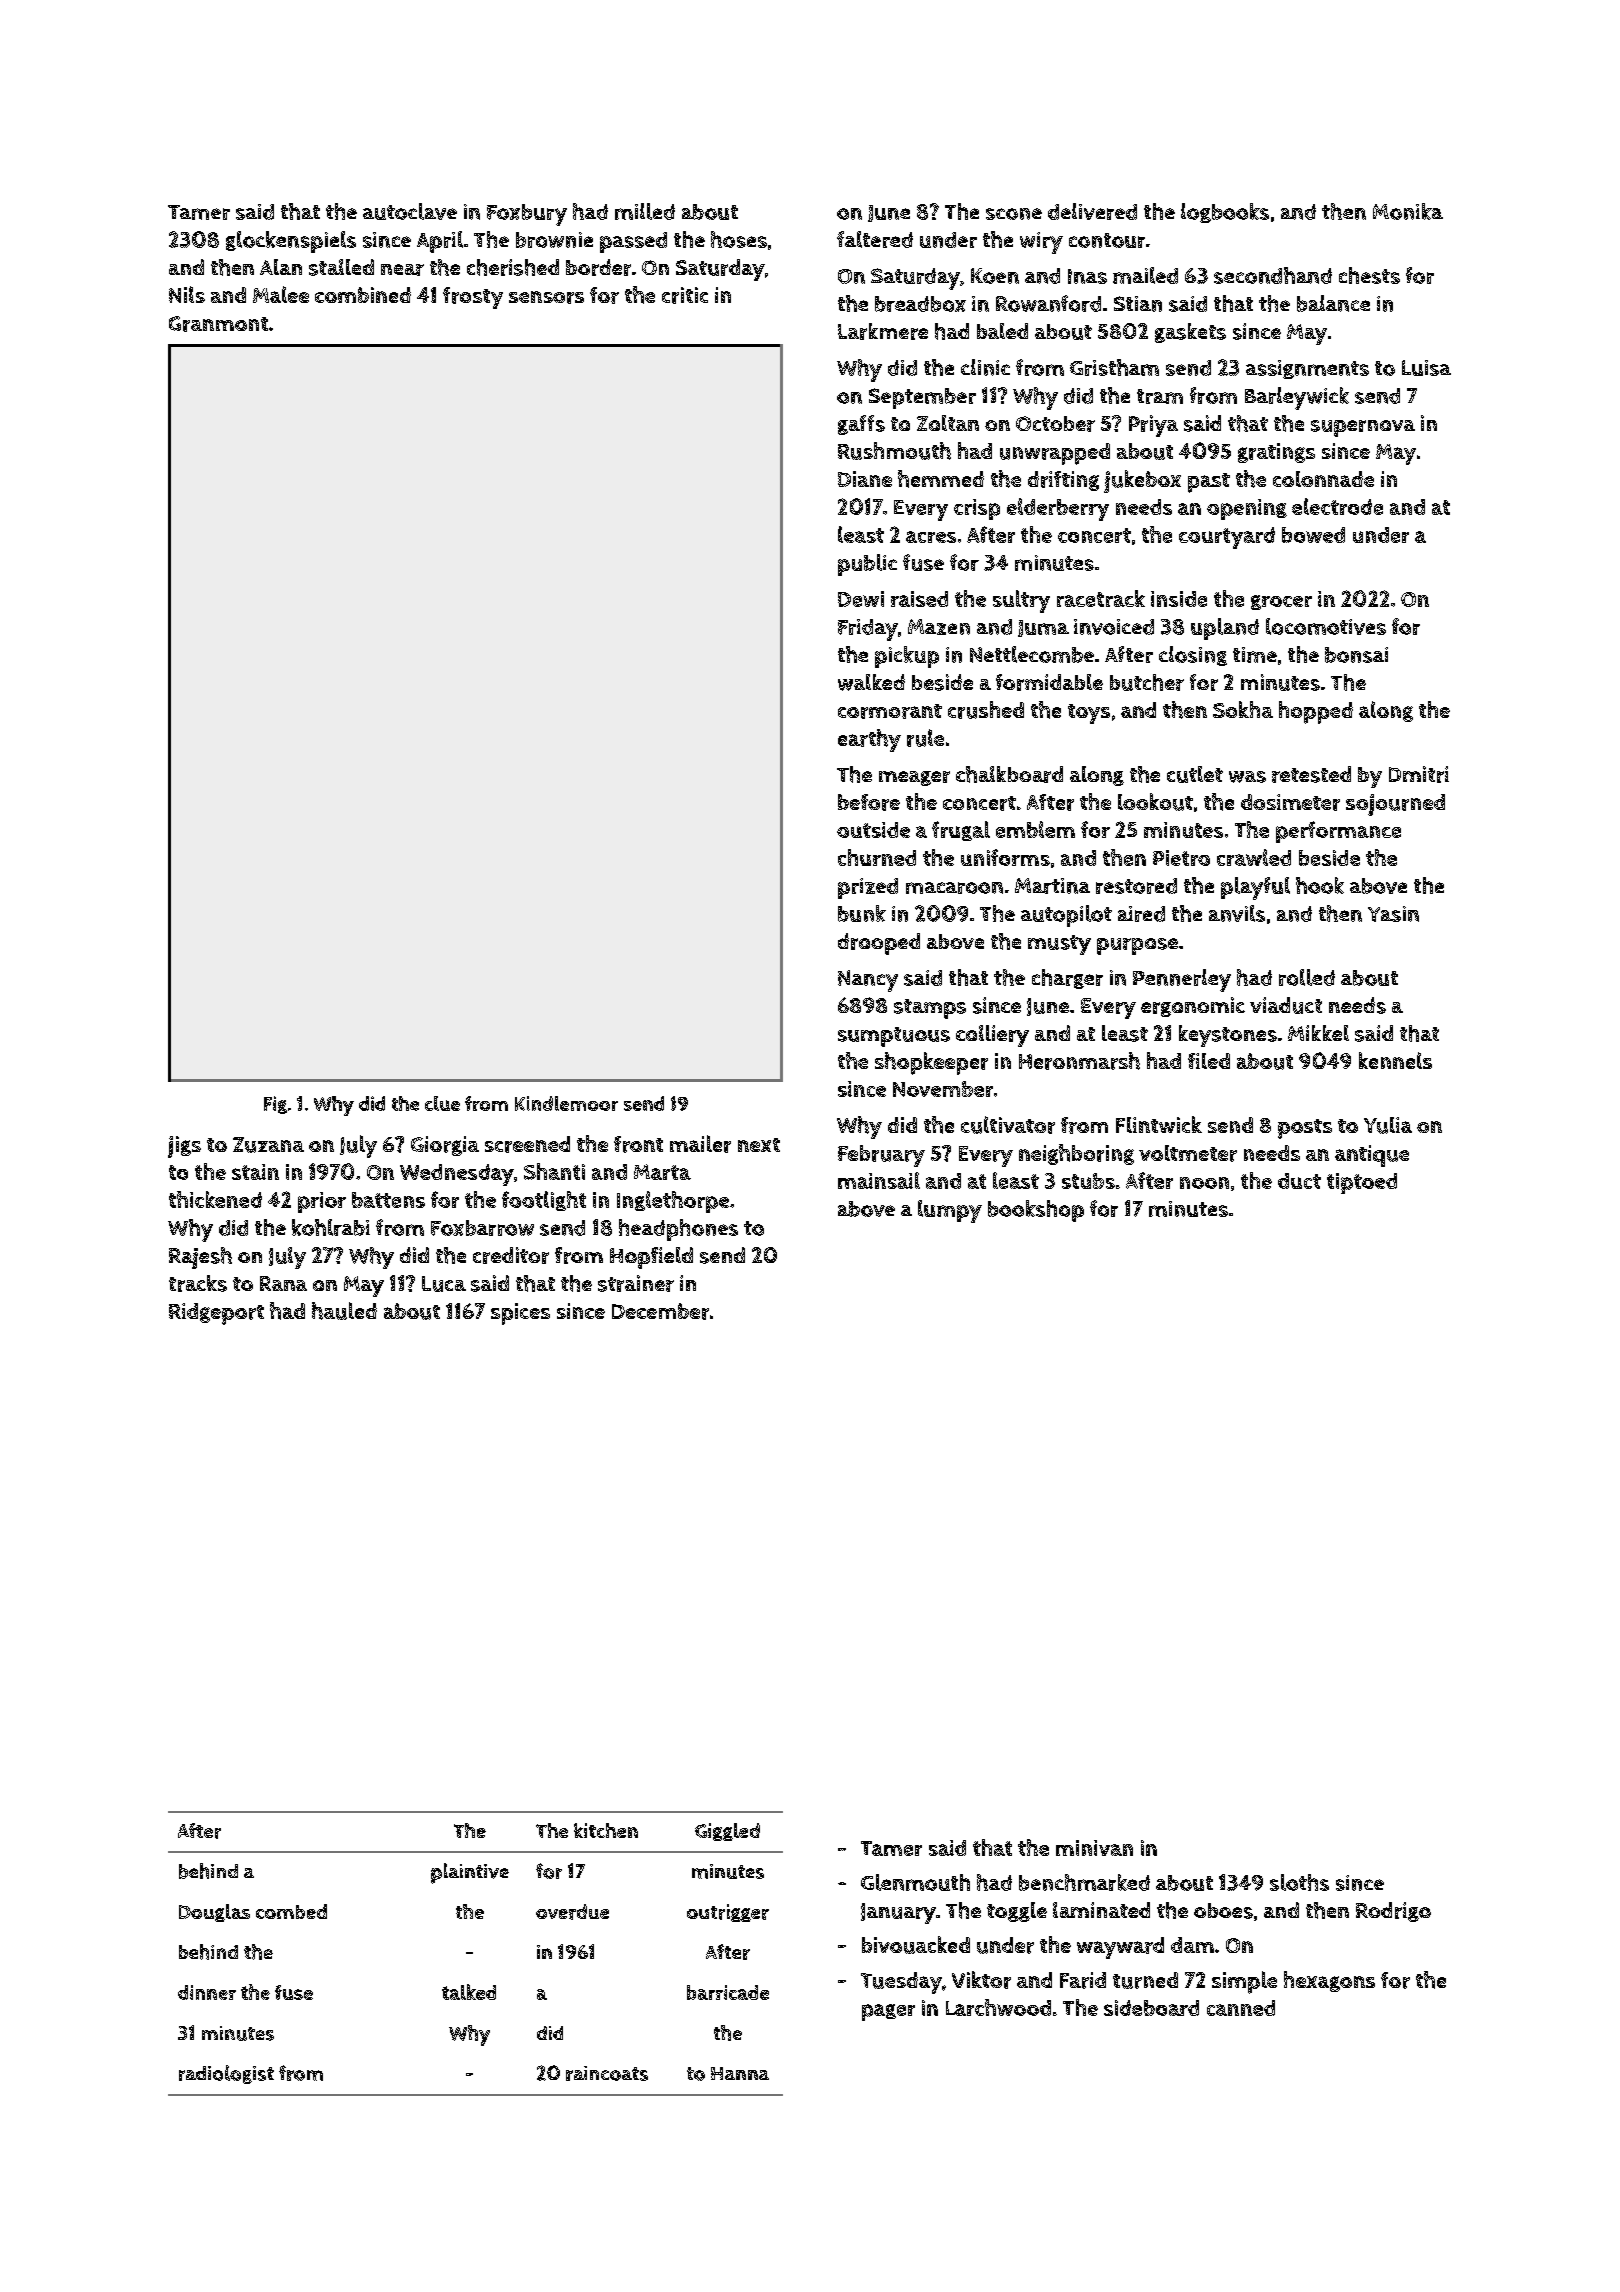 Image resolution: width=1620 pixels, height=2292 pixels. I want to click on earthy, so click(869, 740).
